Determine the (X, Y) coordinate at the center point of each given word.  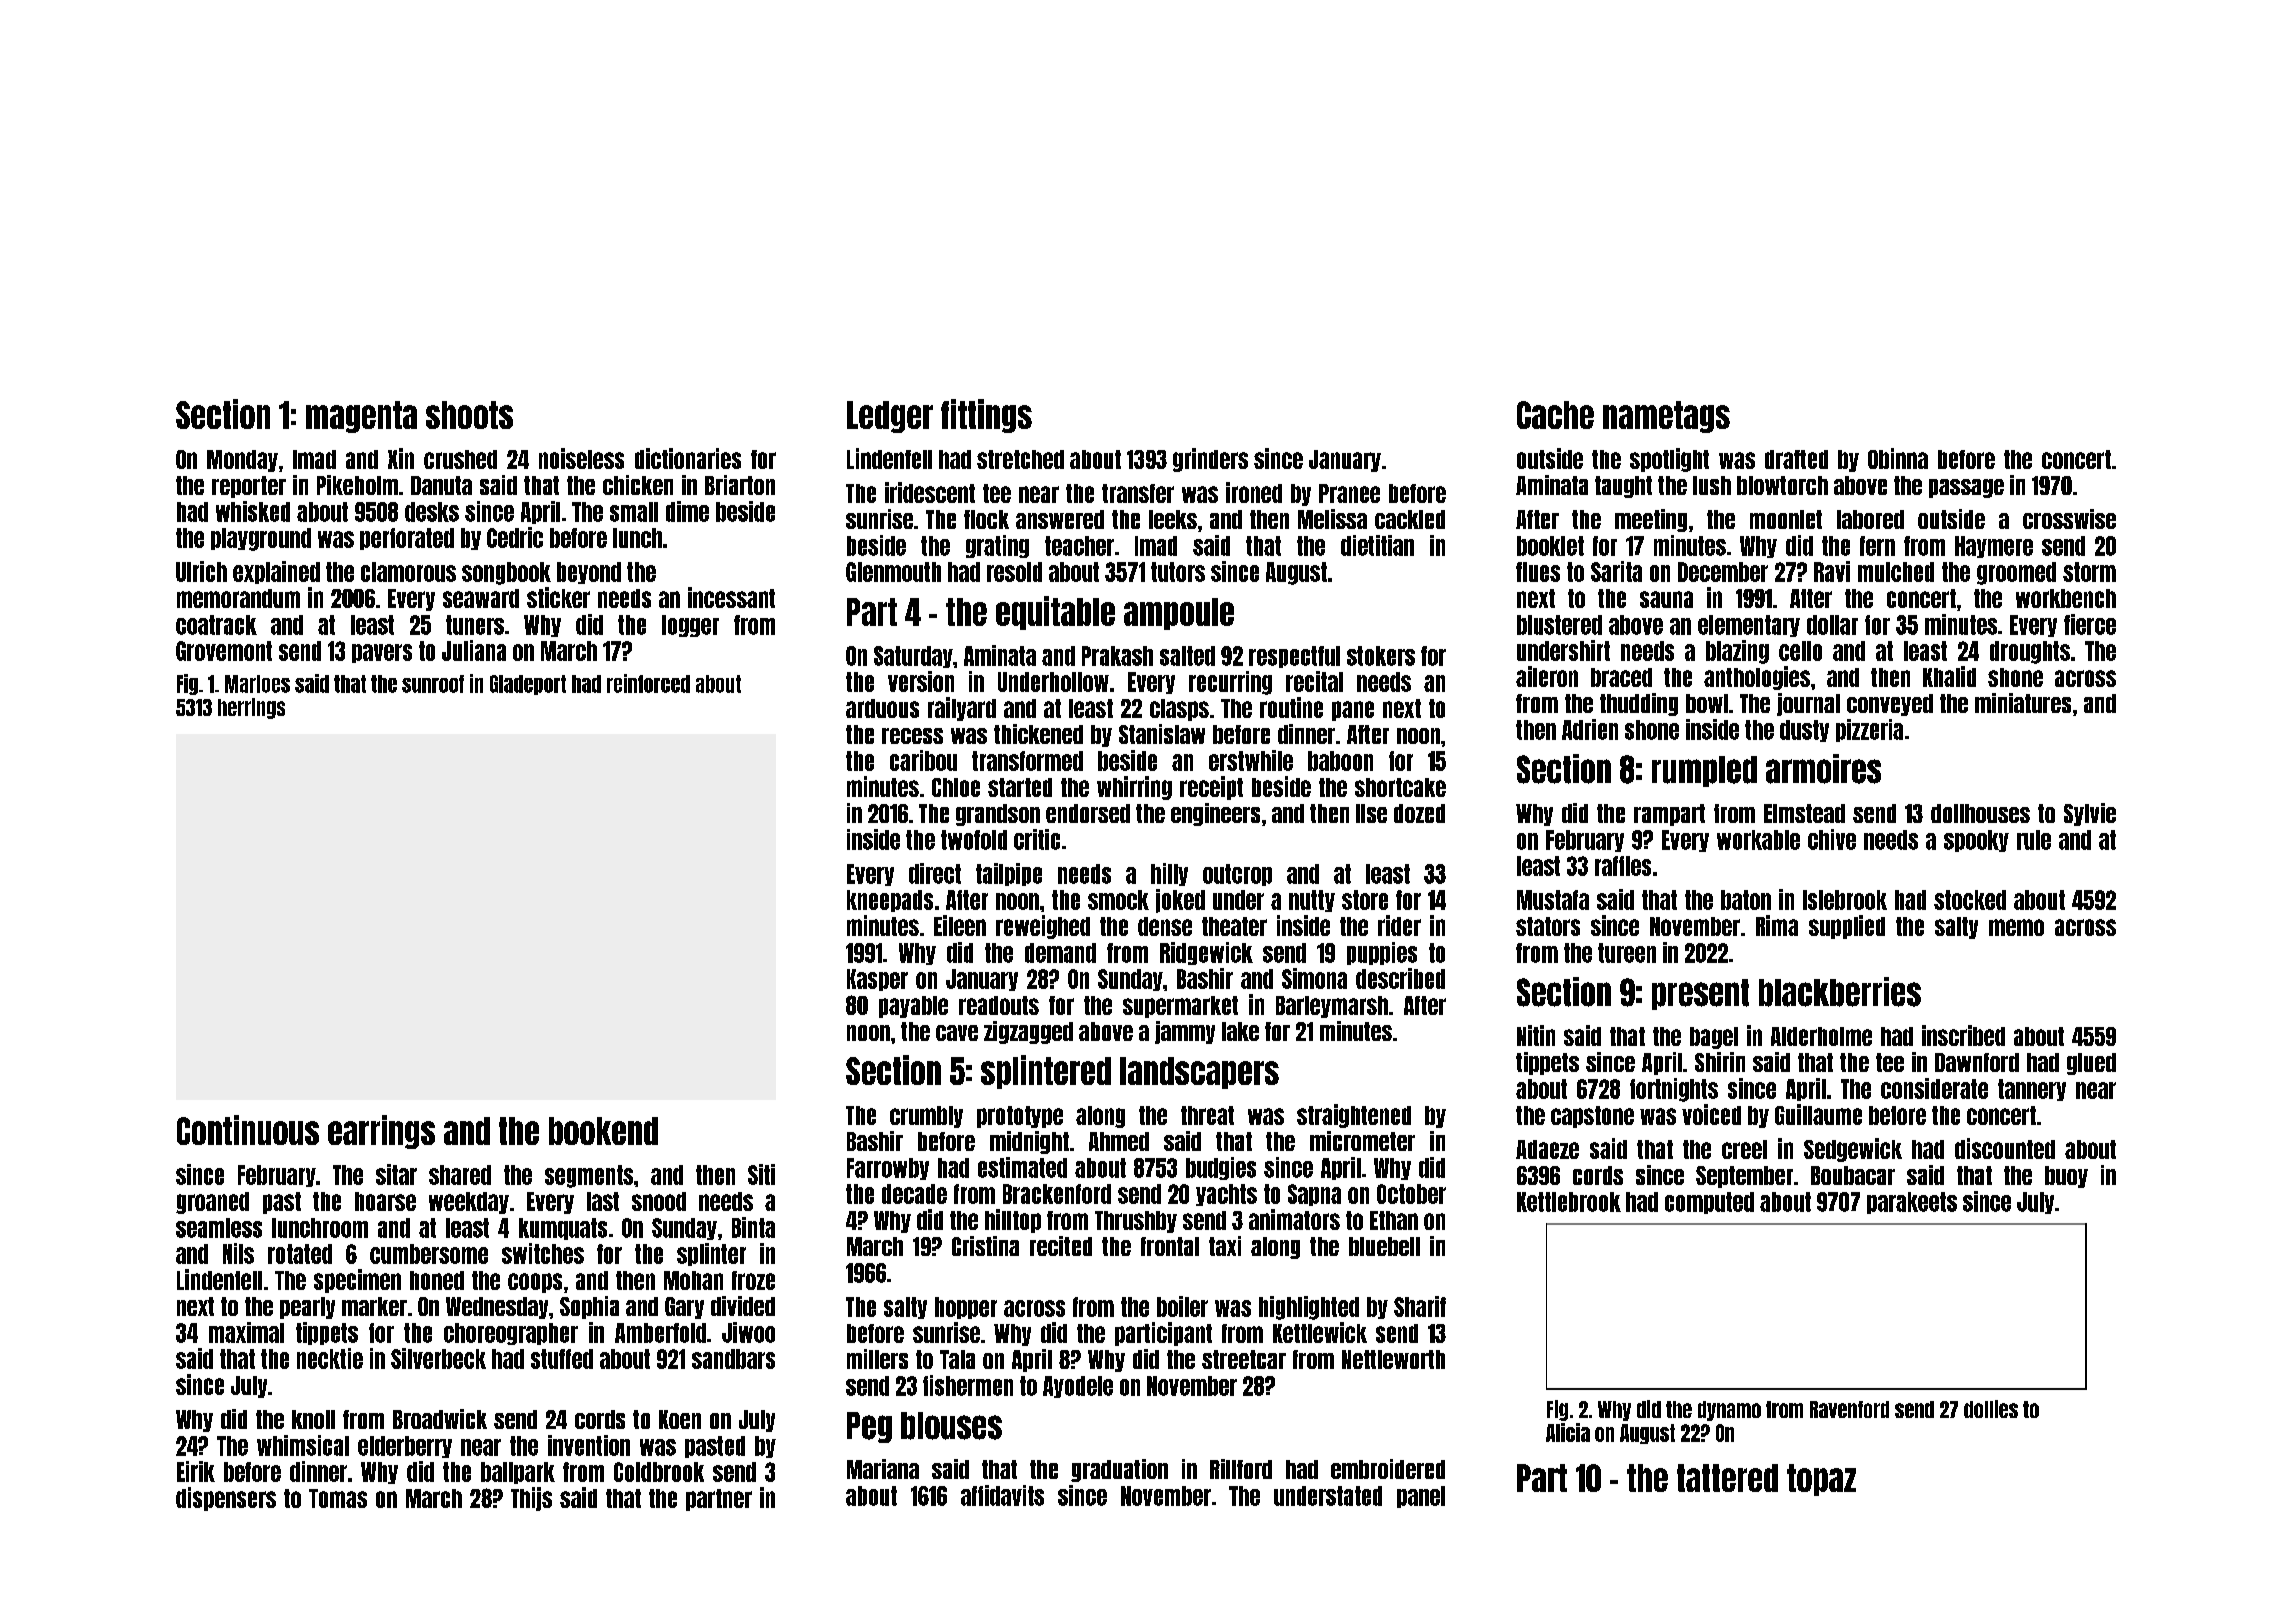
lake (1240, 1031)
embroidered (1388, 1469)
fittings (986, 416)
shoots (469, 415)
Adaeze (1547, 1149)
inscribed (1963, 1035)
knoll (313, 1419)
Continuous (248, 1130)
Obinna (1898, 458)
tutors (1178, 572)
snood (659, 1201)
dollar (1832, 625)
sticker (558, 597)
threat (1207, 1115)
